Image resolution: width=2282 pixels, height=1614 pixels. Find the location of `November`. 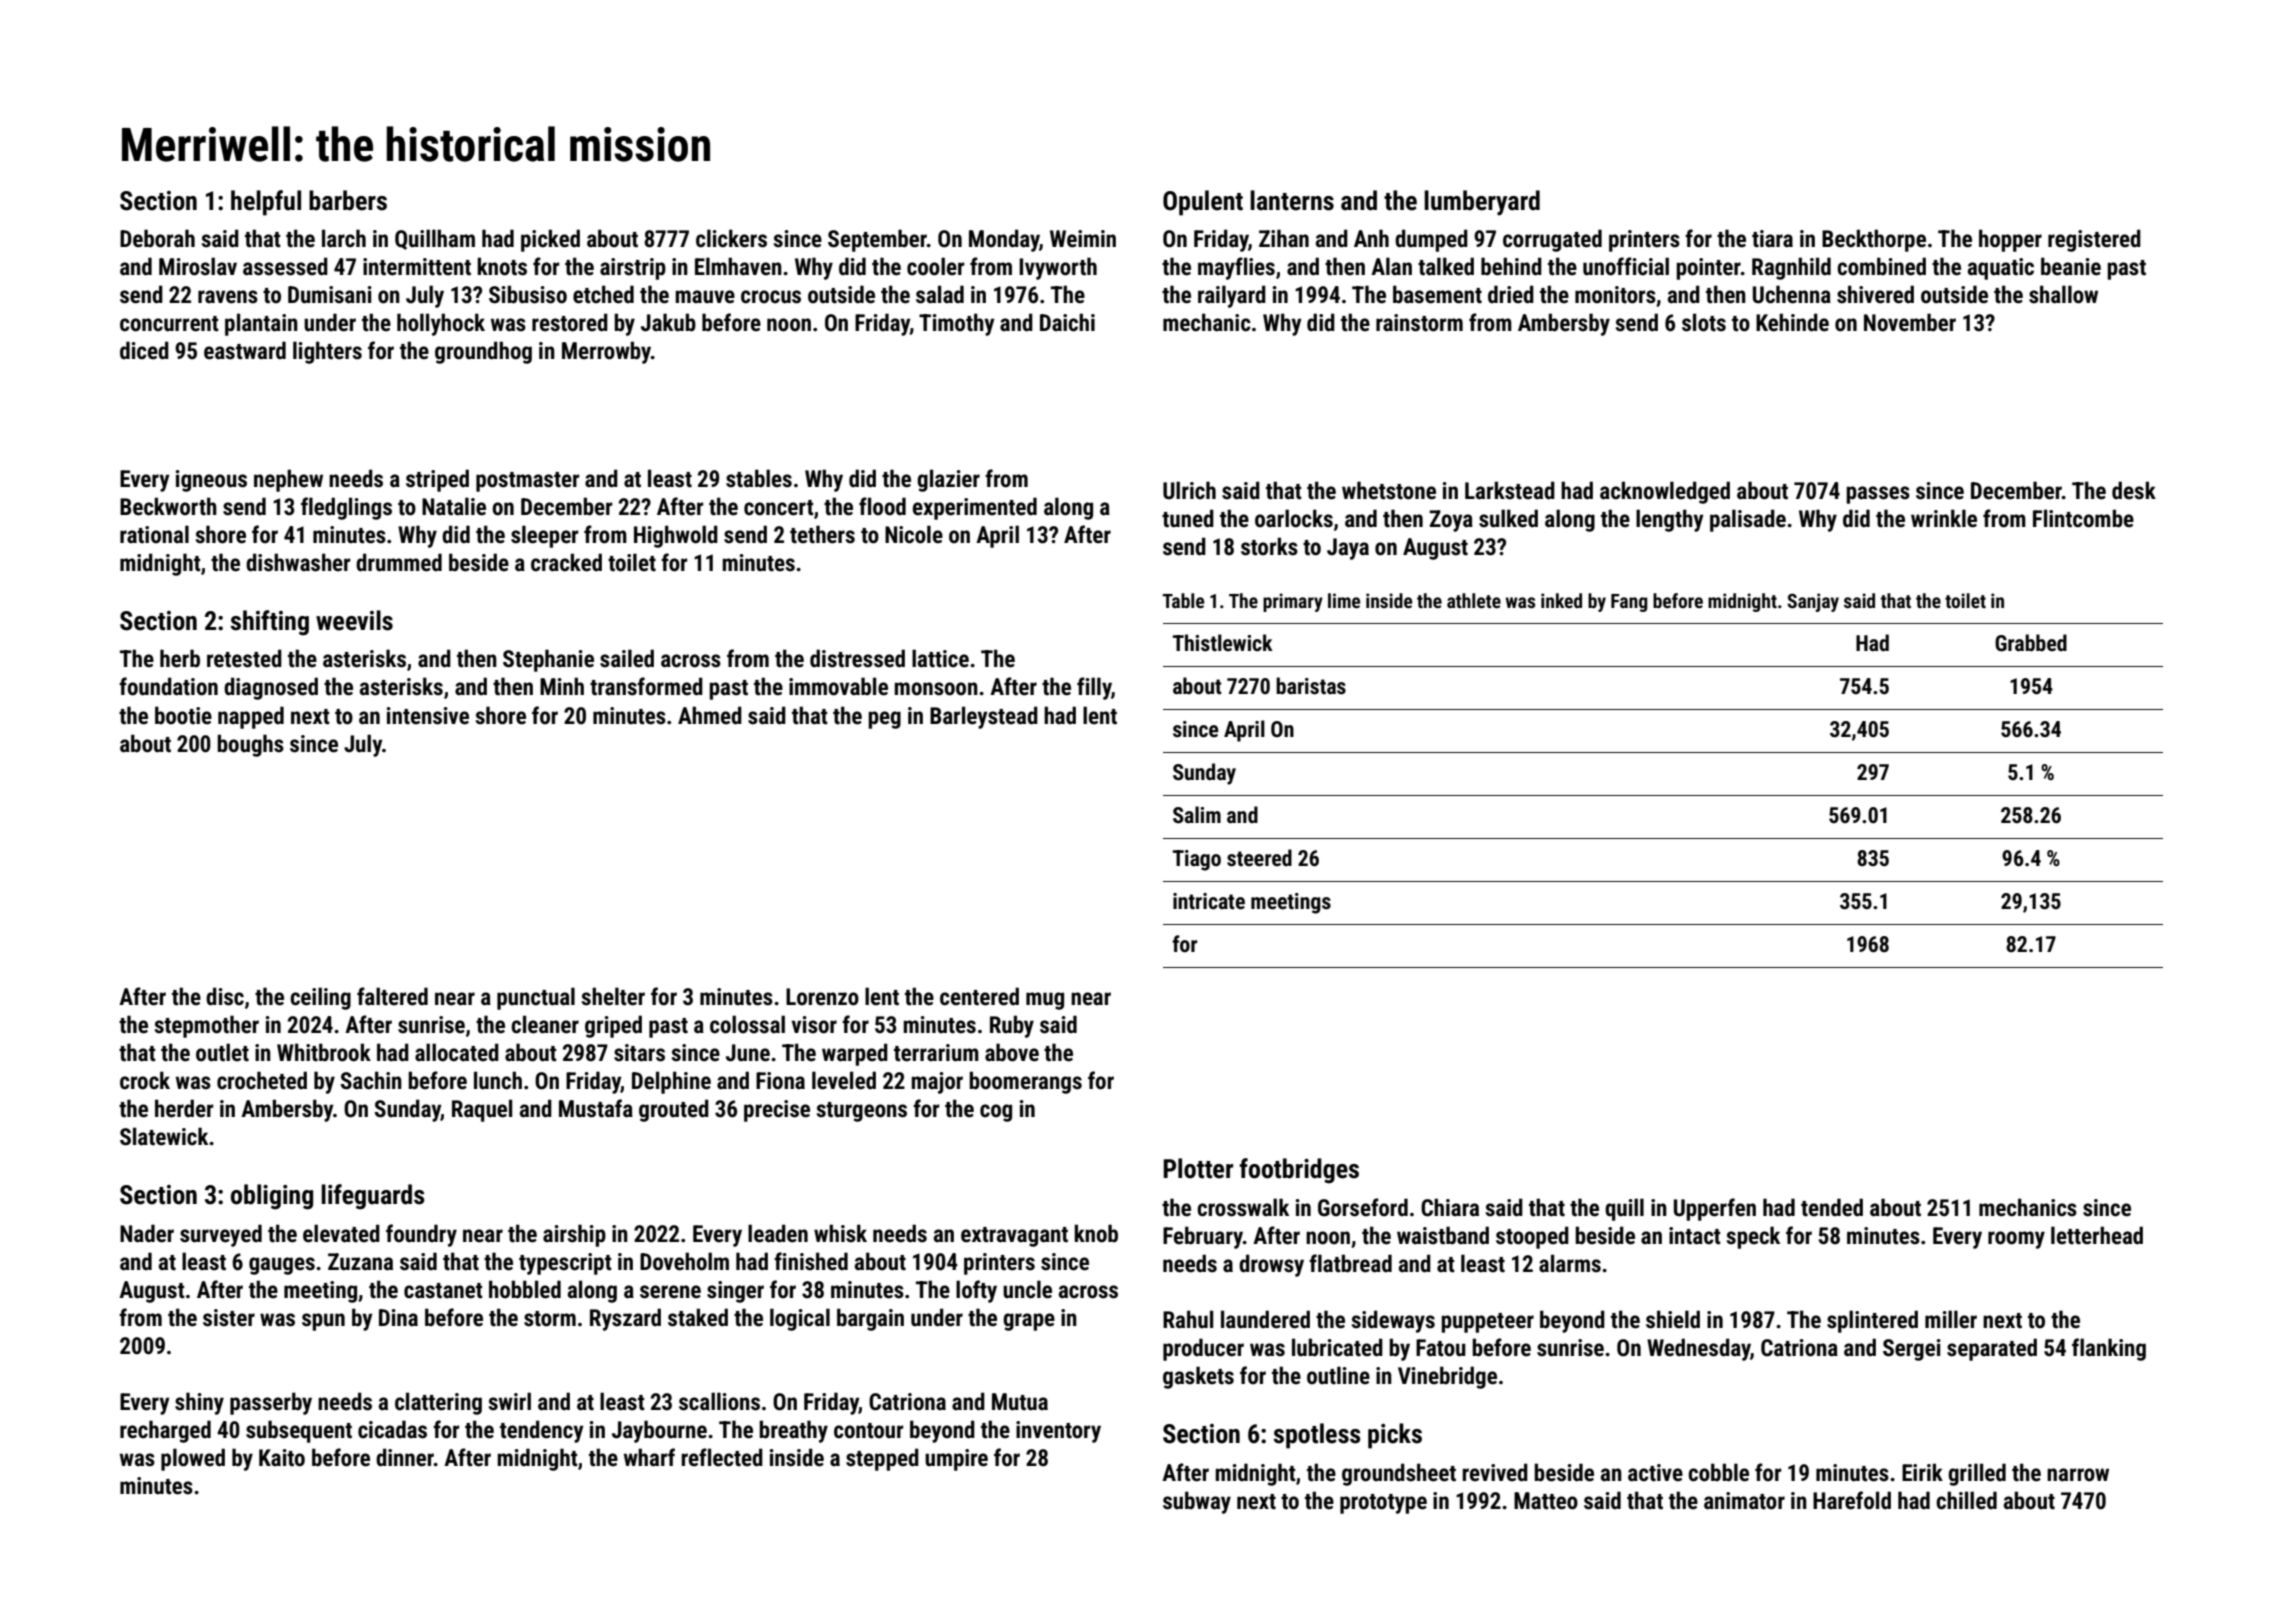

November is located at coordinates (1910, 322).
